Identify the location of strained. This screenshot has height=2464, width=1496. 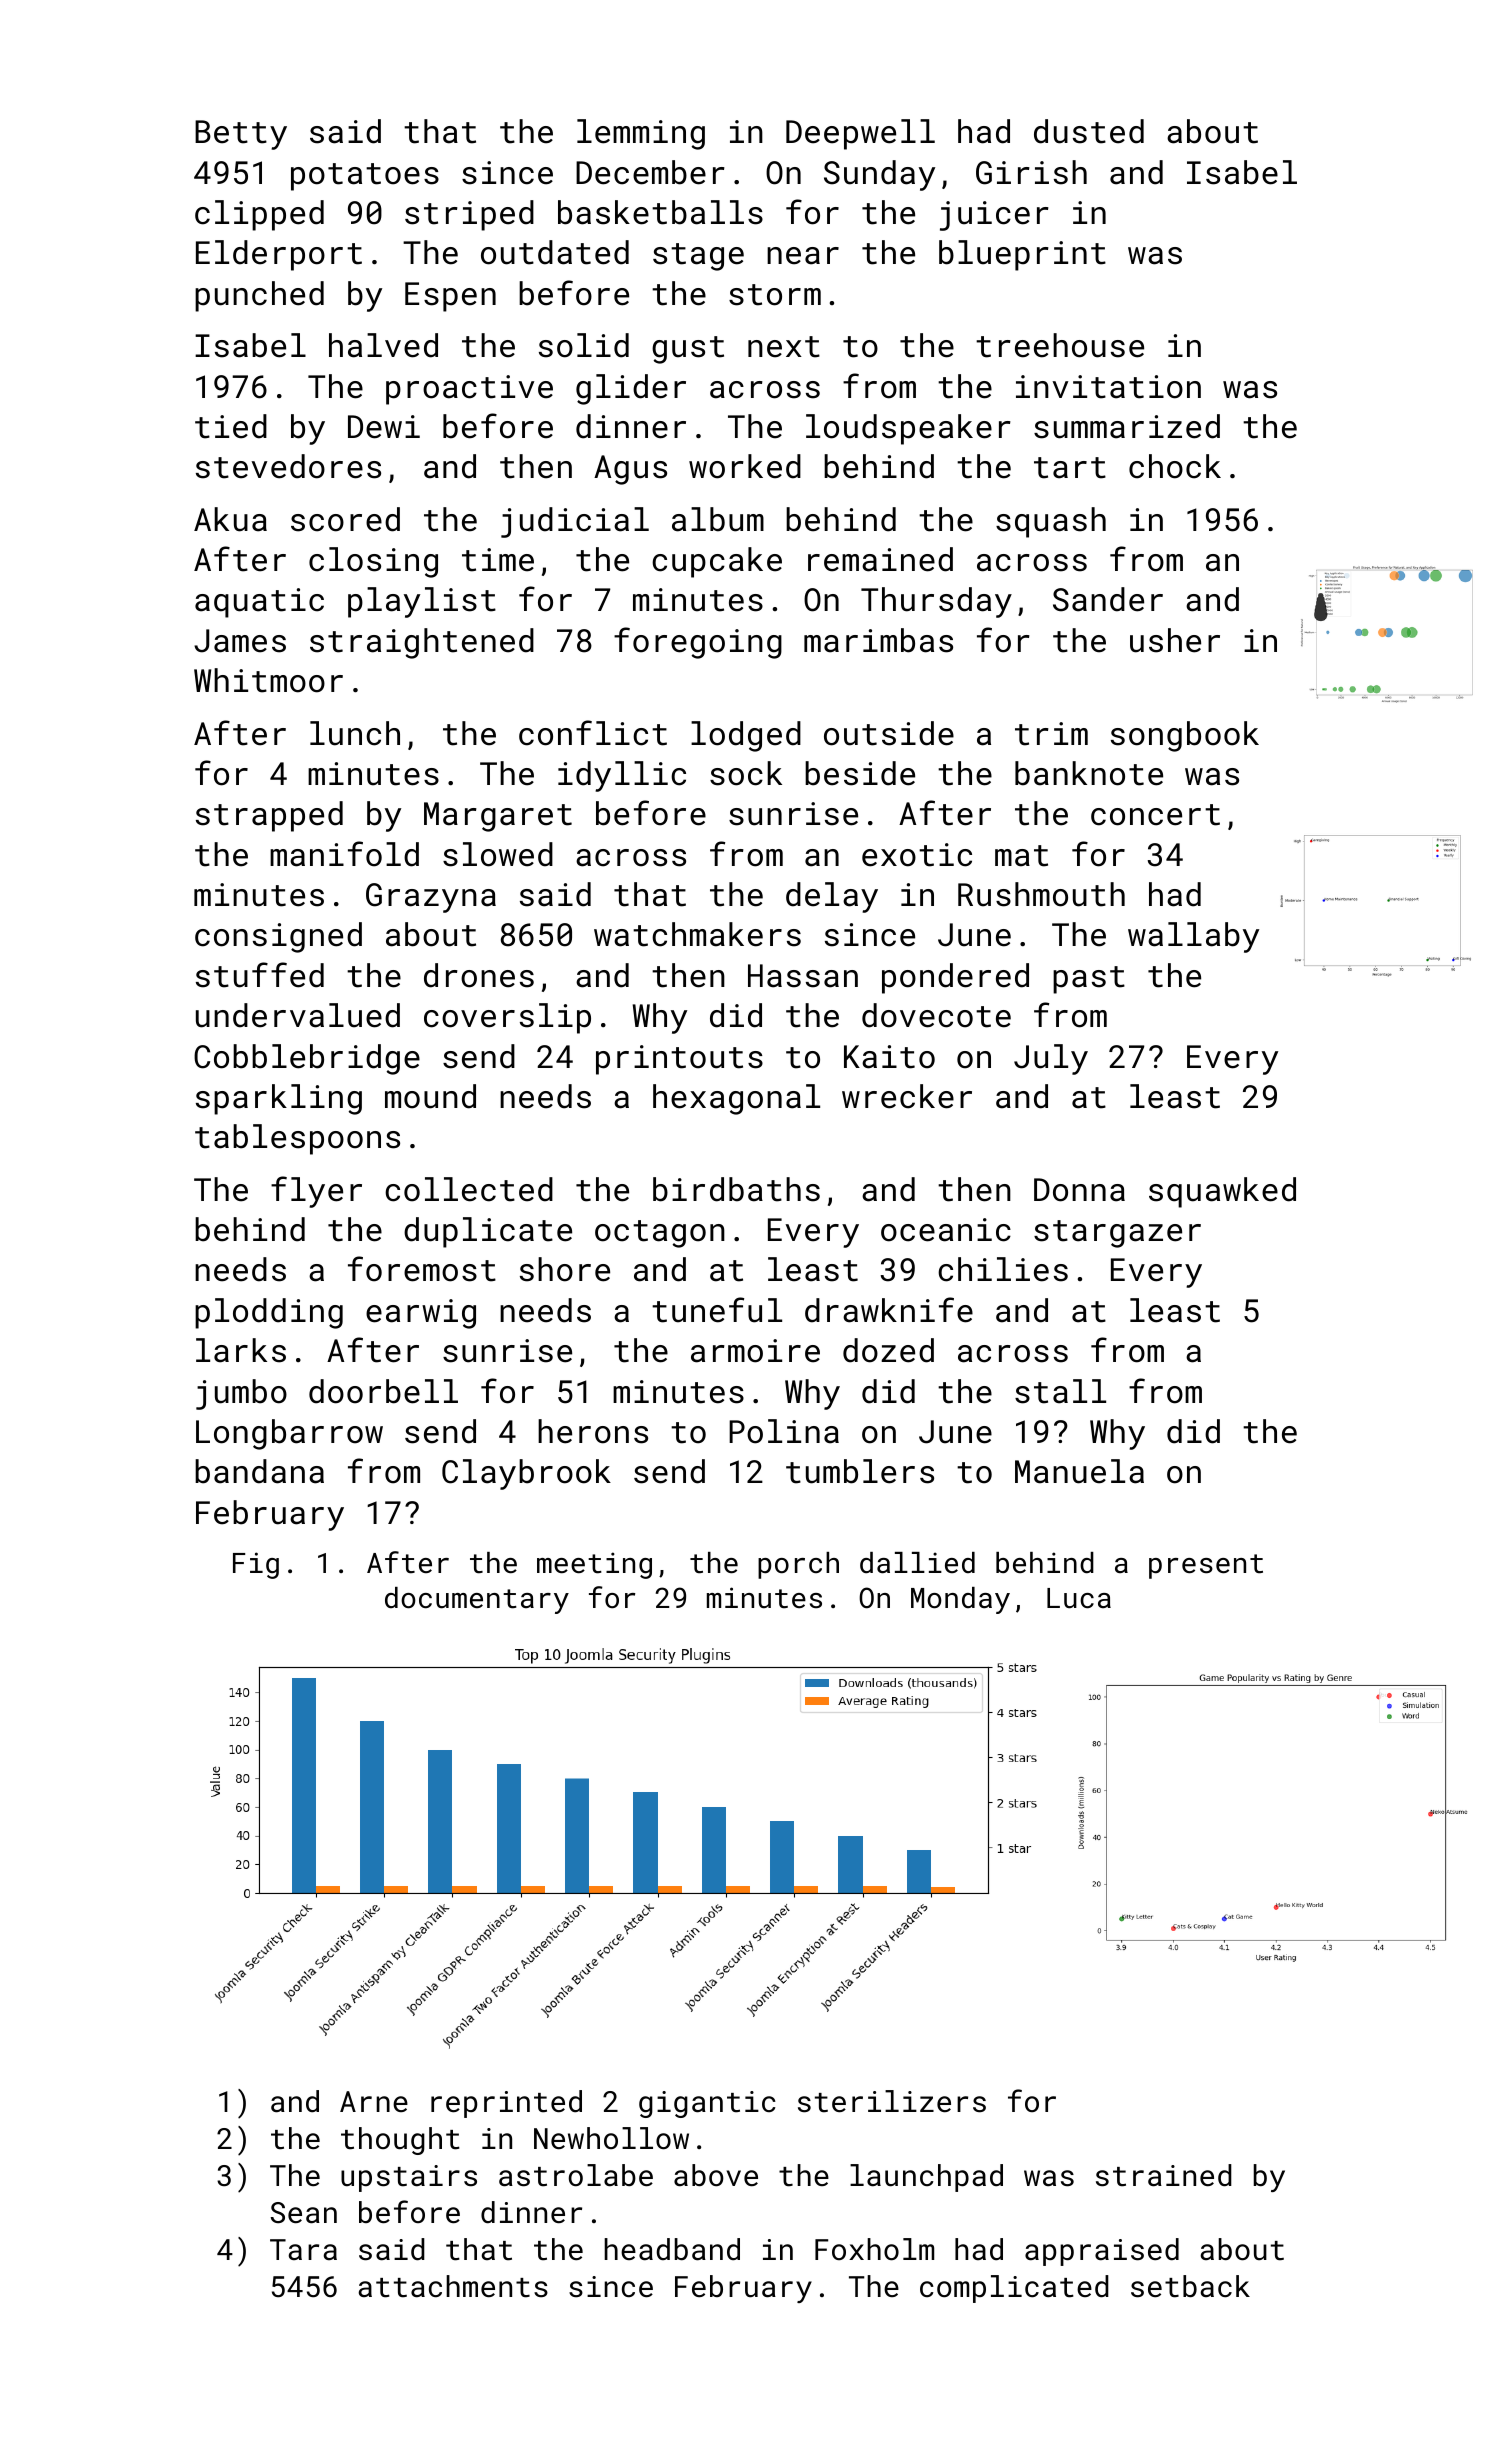
(1164, 2175).
